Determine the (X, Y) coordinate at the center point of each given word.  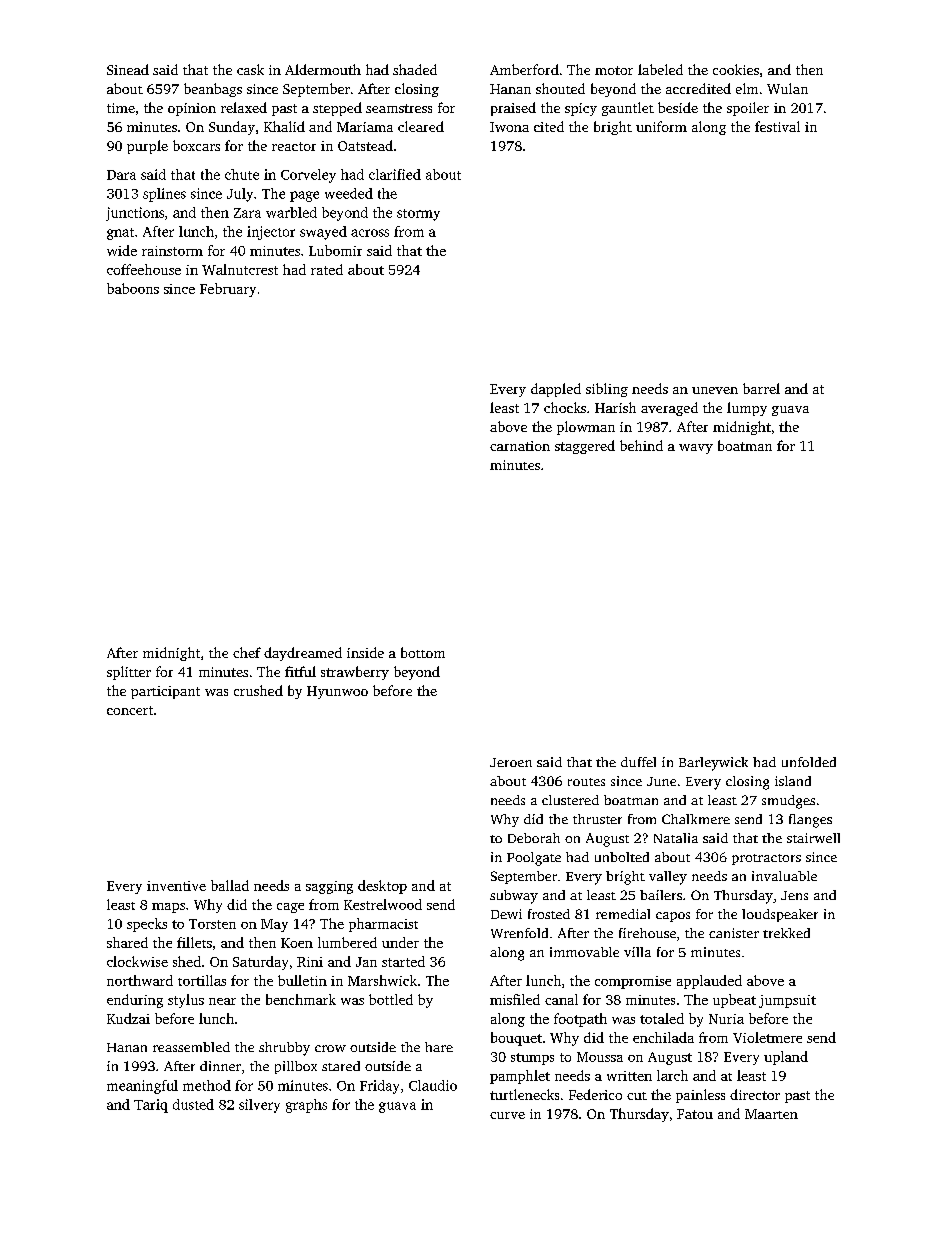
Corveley (308, 176)
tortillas (202, 980)
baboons (133, 288)
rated (327, 269)
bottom (423, 652)
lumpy (747, 409)
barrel (761, 388)
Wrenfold (519, 933)
